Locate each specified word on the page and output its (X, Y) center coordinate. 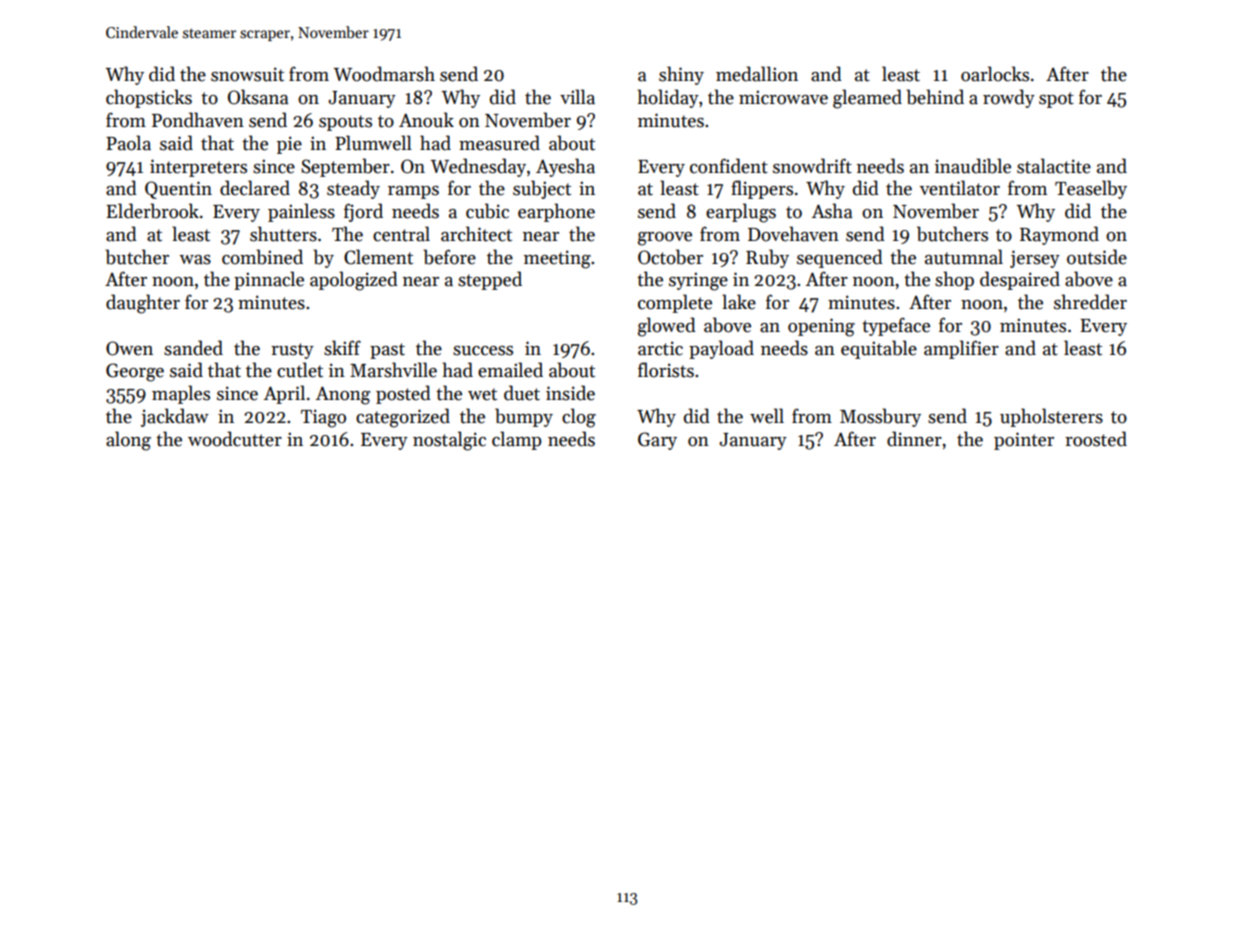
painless (301, 212)
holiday (668, 98)
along (128, 441)
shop (954, 280)
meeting (557, 259)
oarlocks (995, 74)
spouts (345, 123)
